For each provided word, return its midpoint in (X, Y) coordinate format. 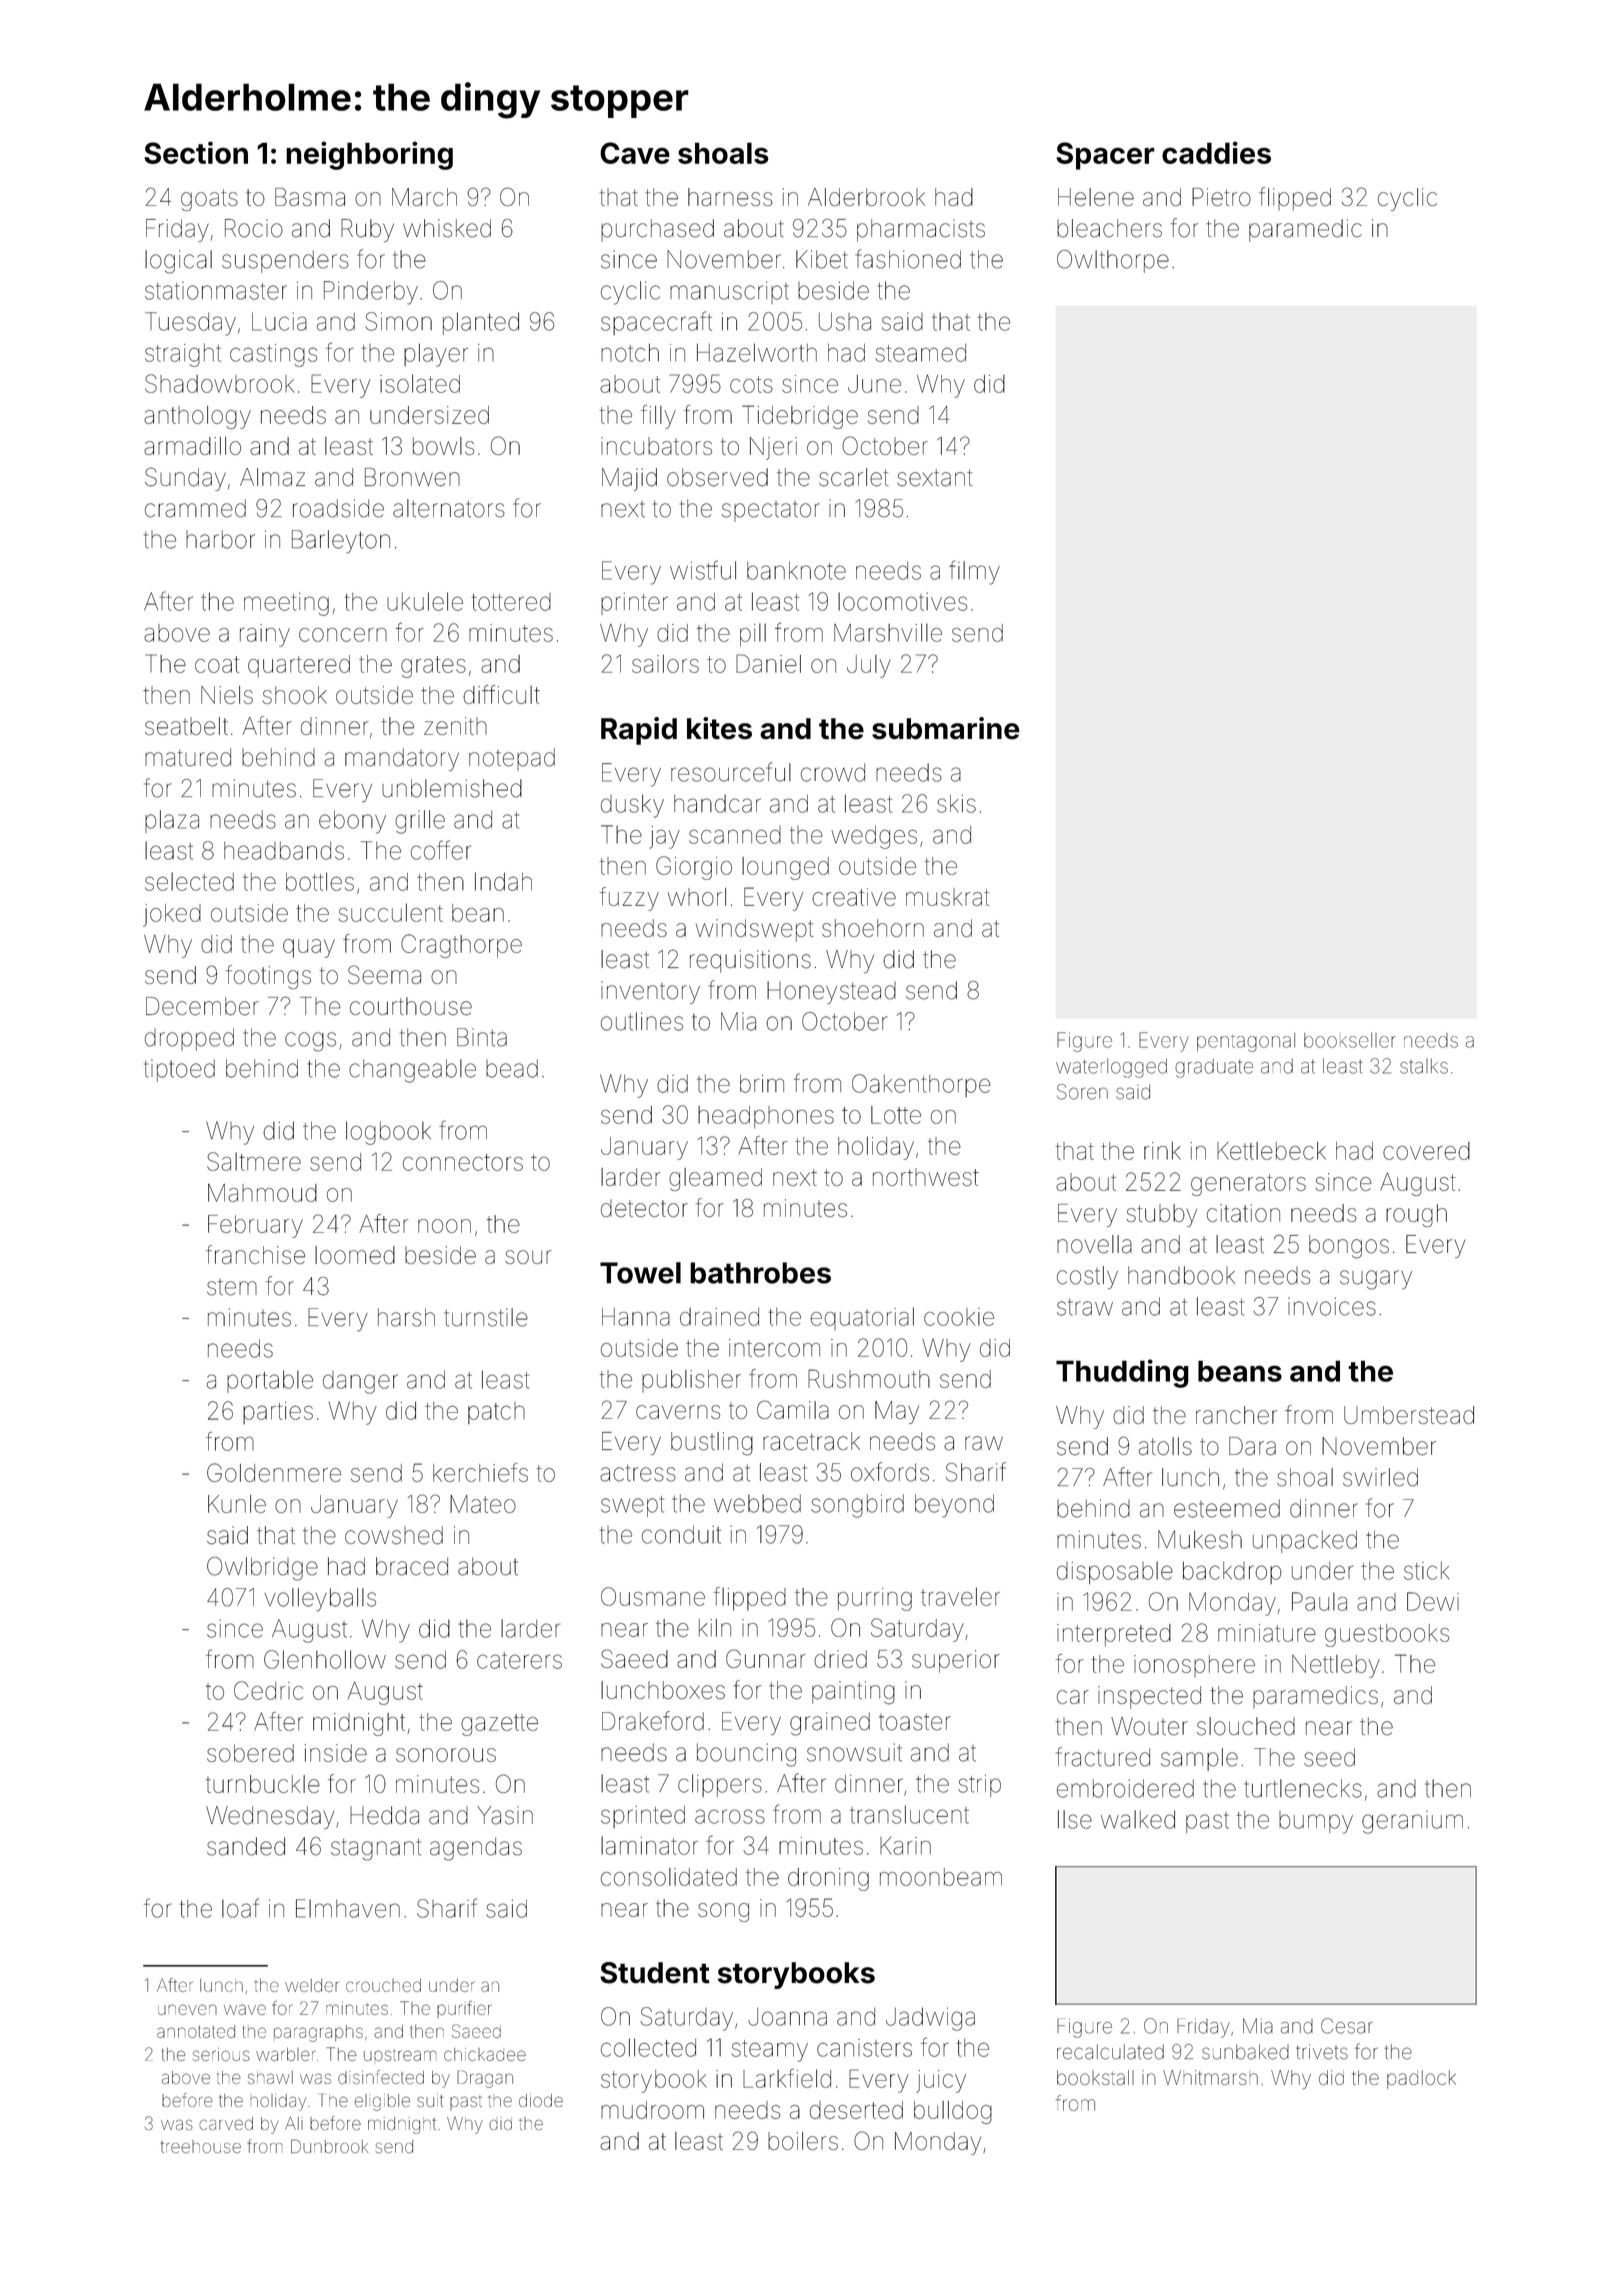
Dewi (1433, 1601)
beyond (954, 1506)
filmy (974, 572)
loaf (240, 1908)
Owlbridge (262, 1569)
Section (196, 152)
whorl (697, 897)
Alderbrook (866, 197)
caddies (1216, 152)
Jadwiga (930, 2019)
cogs (310, 1042)
